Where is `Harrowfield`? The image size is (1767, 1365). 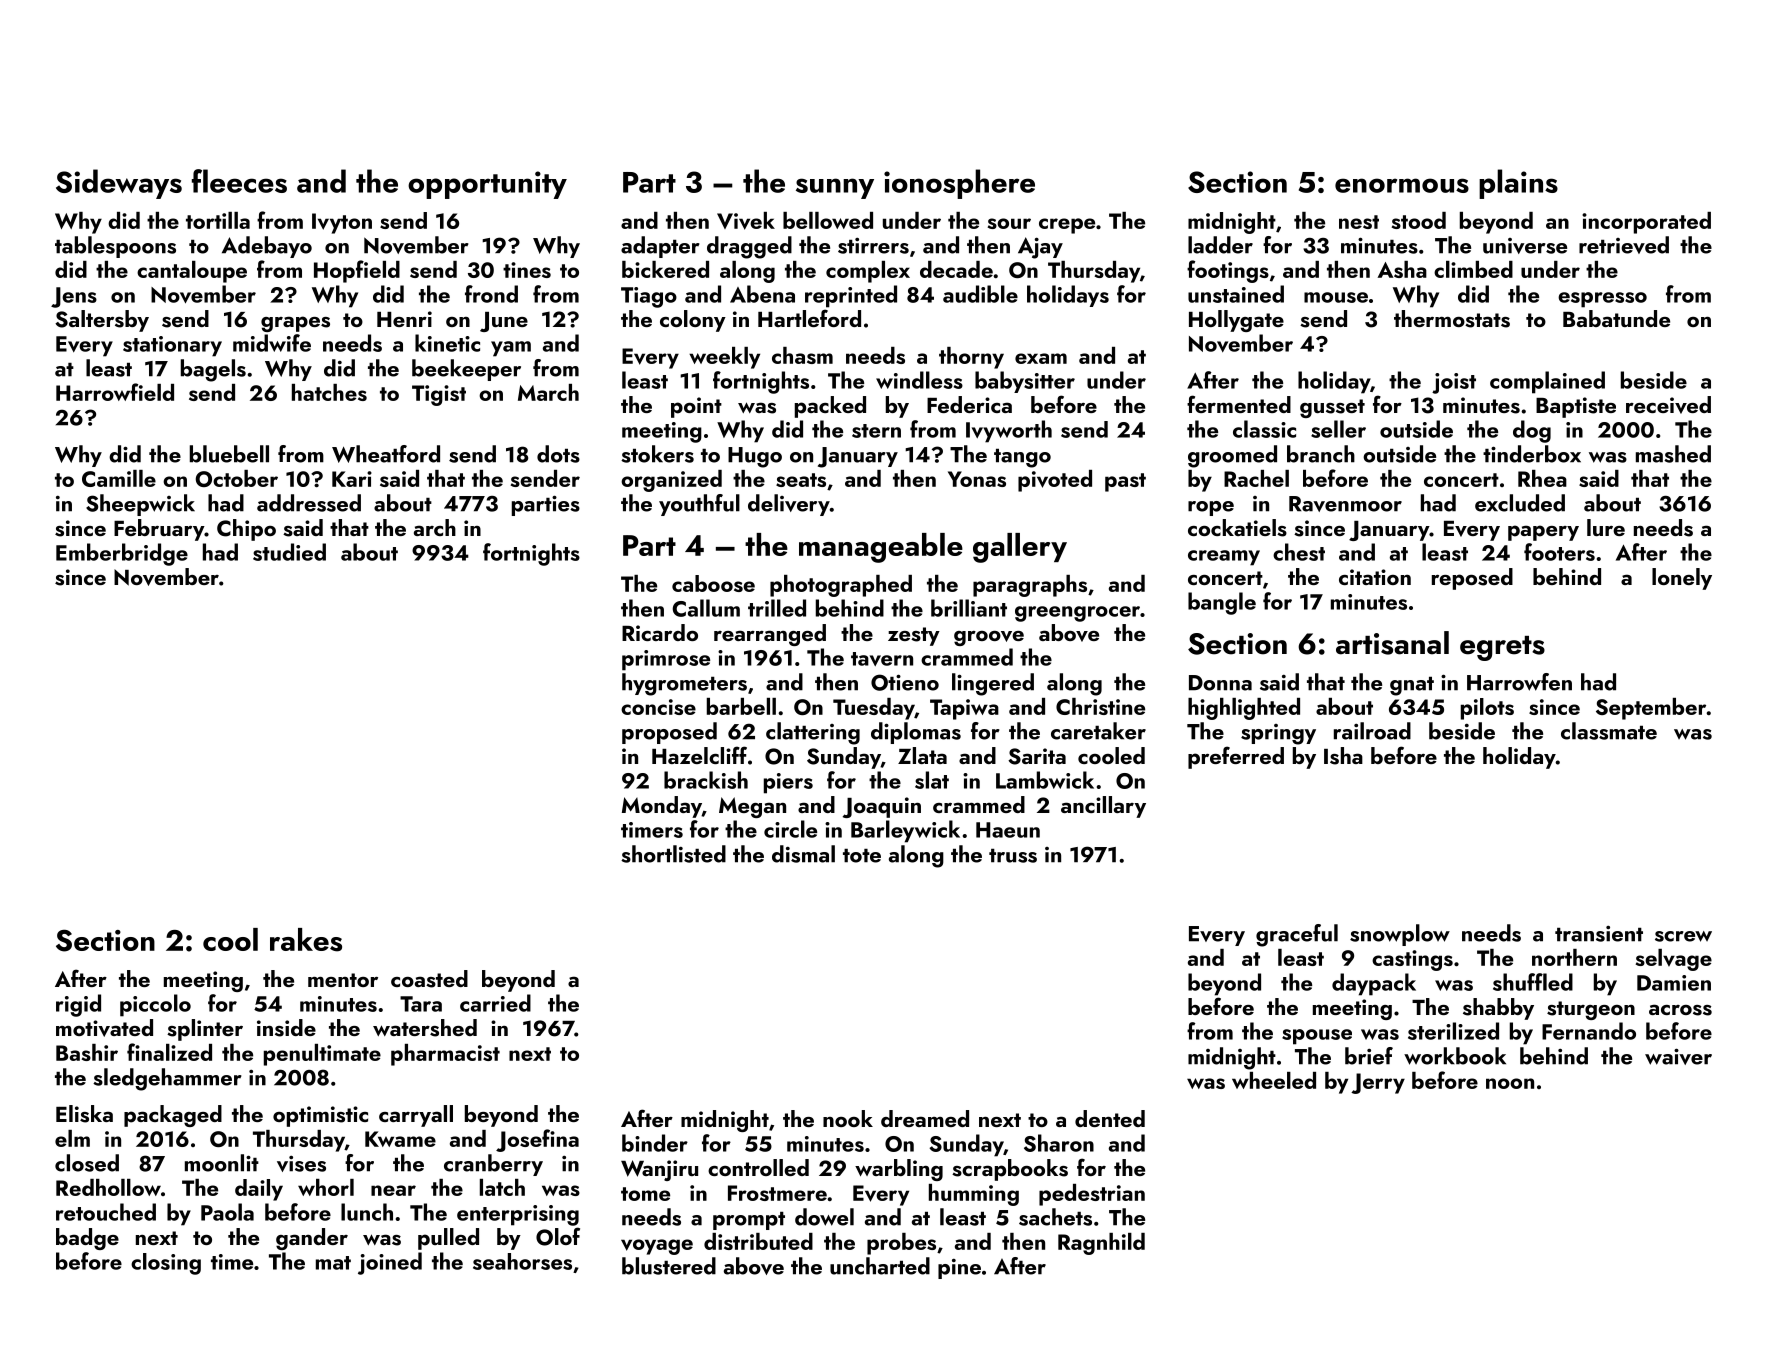
Harrowfield is located at coordinates (115, 392).
